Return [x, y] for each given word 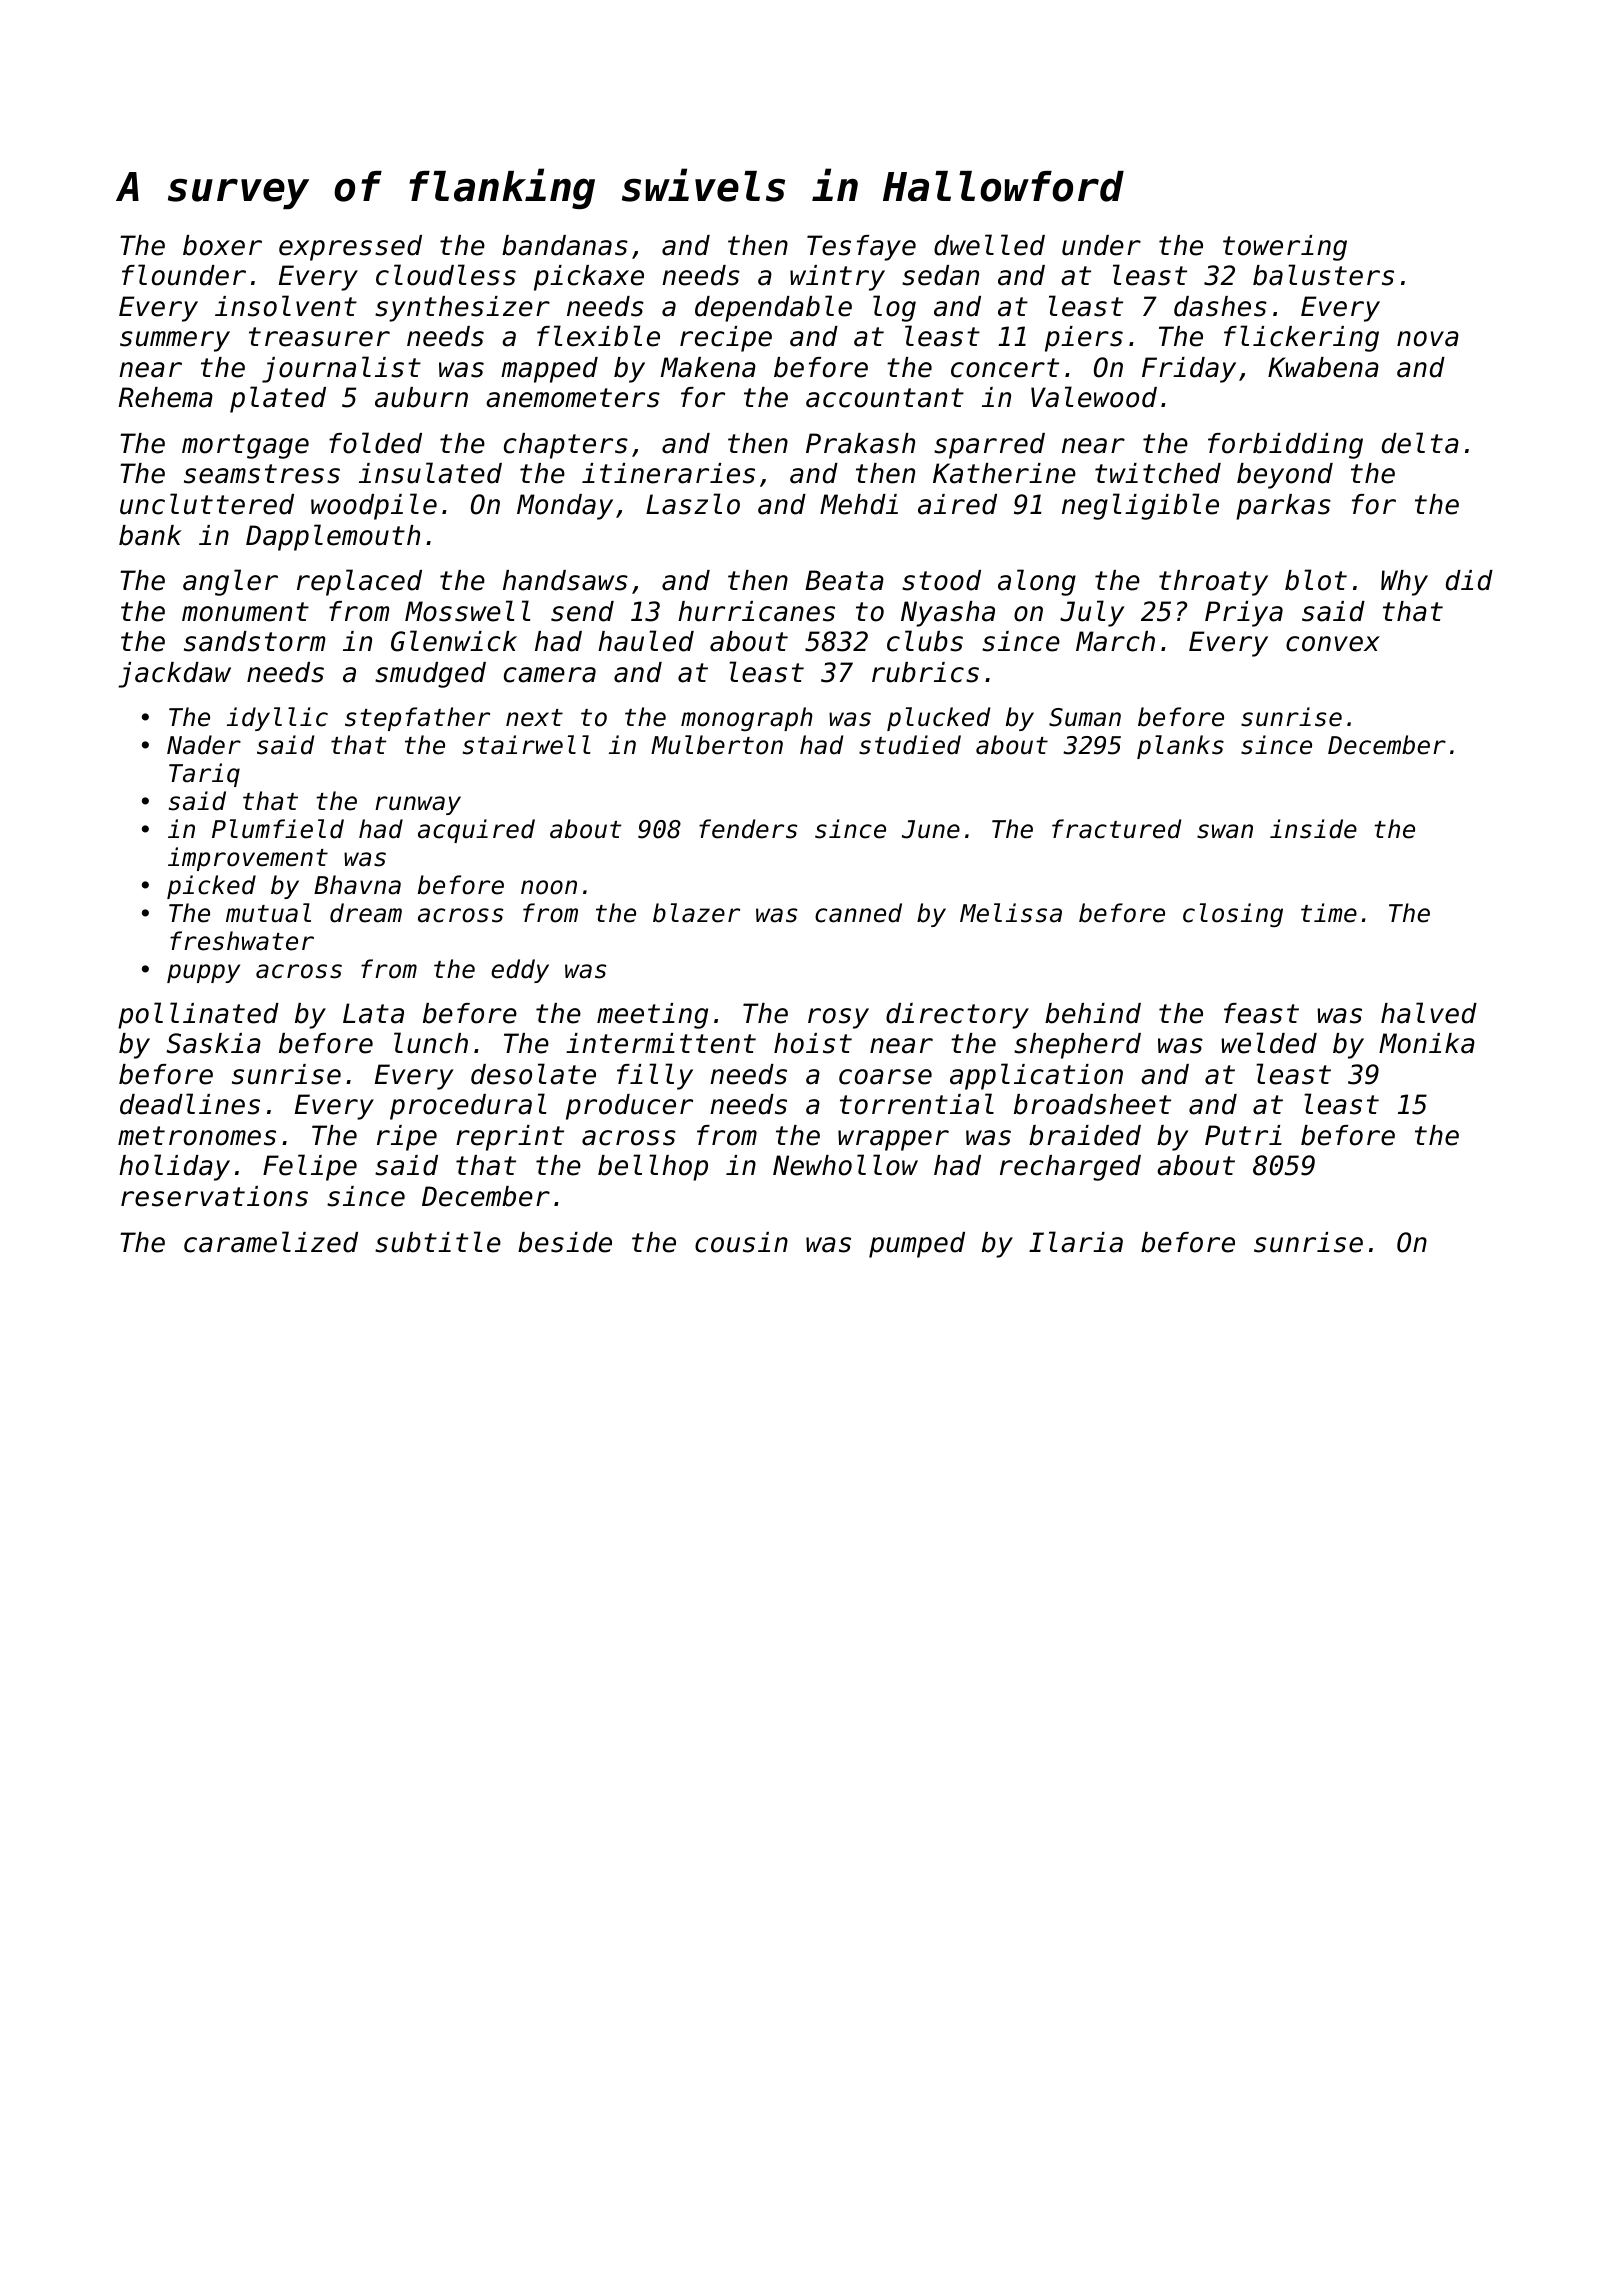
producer [629, 1107]
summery [175, 341]
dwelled [989, 245]
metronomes [197, 1136]
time [1329, 913]
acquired [476, 831]
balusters [1323, 275]
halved [1429, 1013]
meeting [652, 1016]
